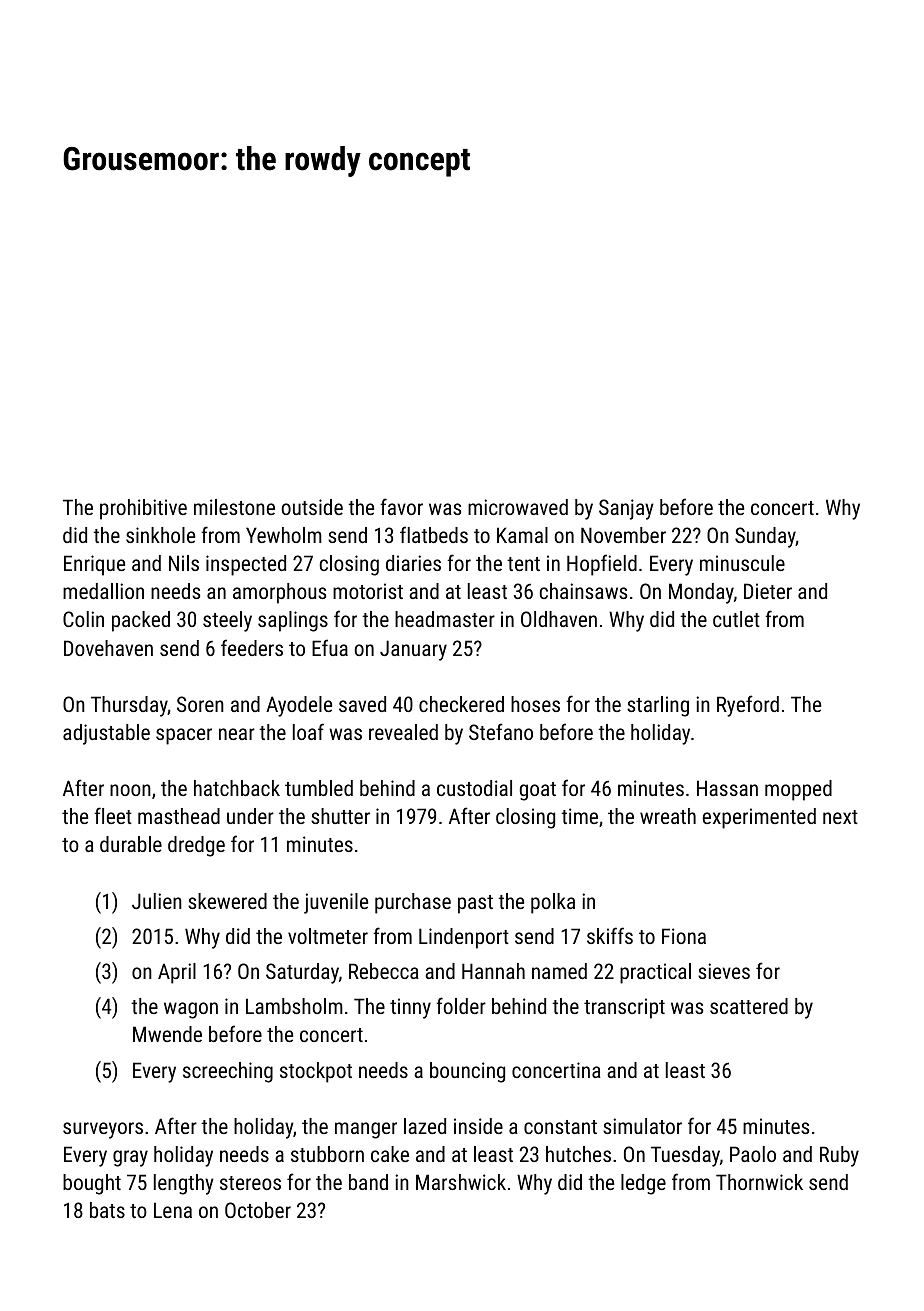 The image size is (924, 1311). Describe the element at coordinates (413, 563) in the page. I see `diaries` at that location.
